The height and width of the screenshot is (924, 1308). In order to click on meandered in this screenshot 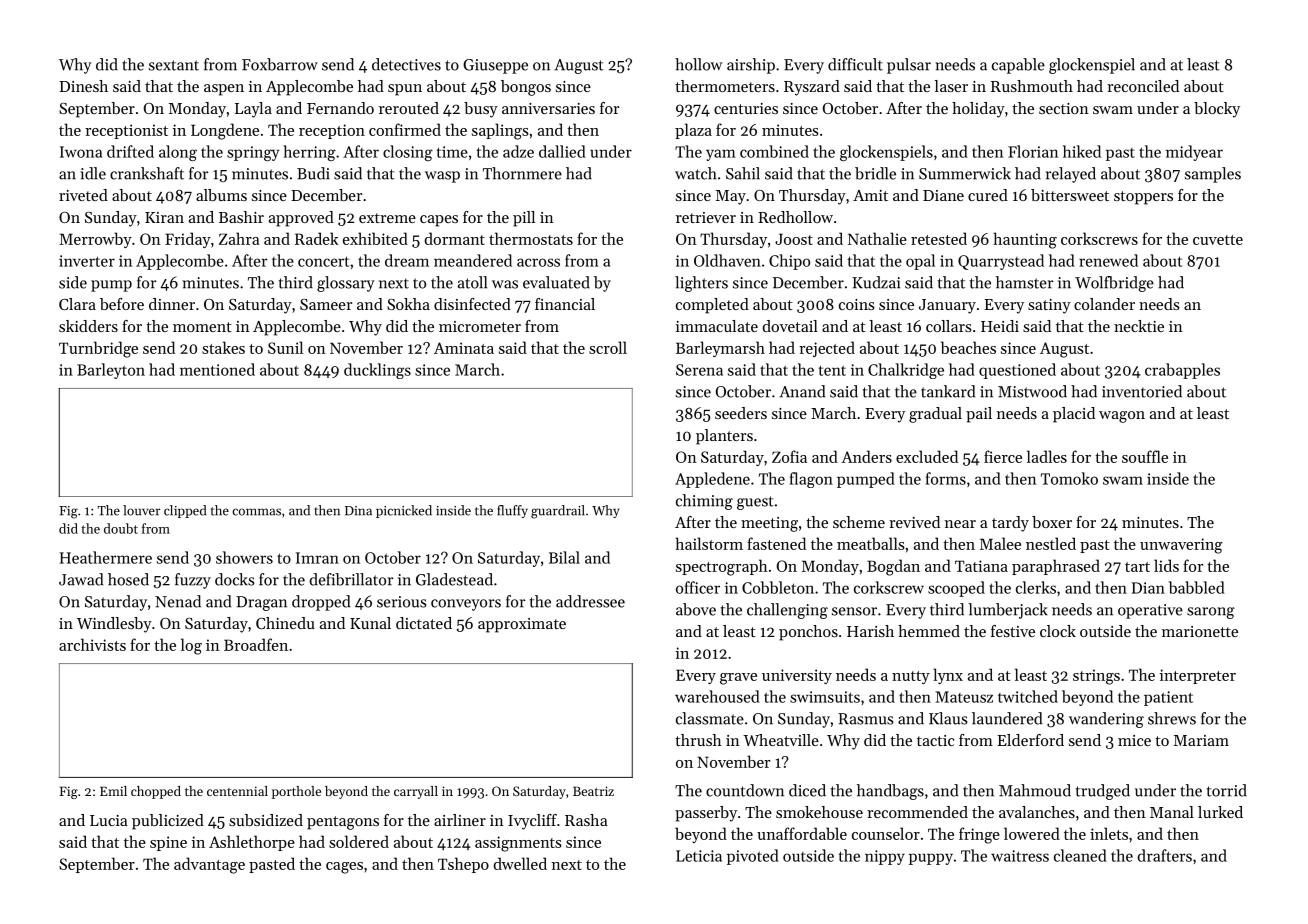, I will do `click(473, 260)`.
